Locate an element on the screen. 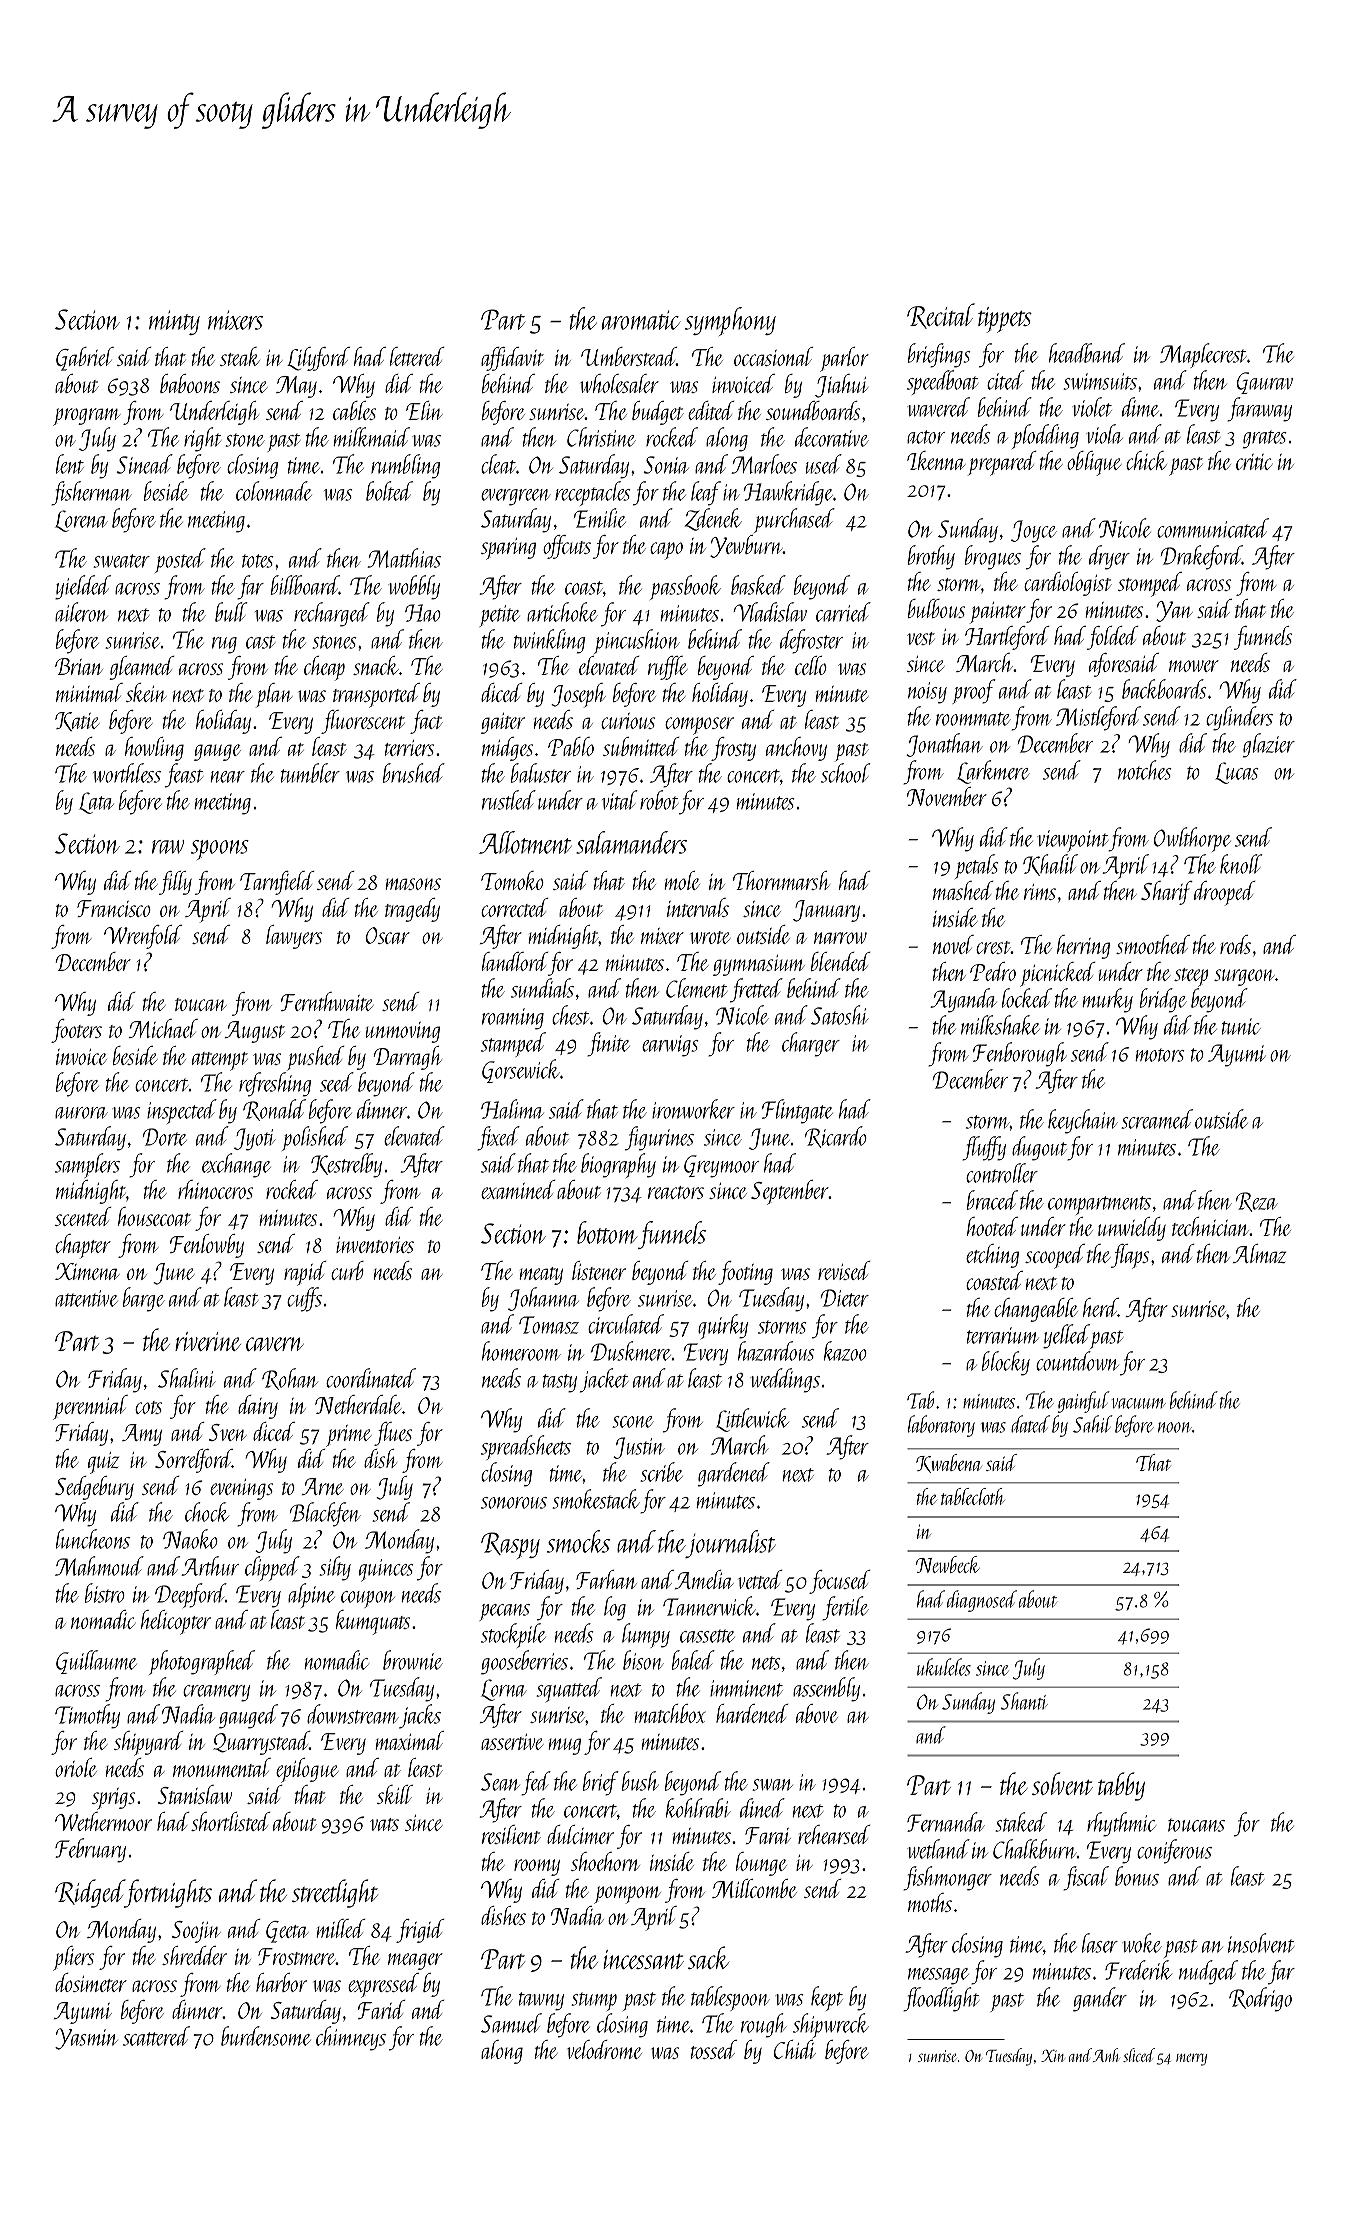 The height and width of the screenshot is (2221, 1349). submitted is located at coordinates (641, 746).
